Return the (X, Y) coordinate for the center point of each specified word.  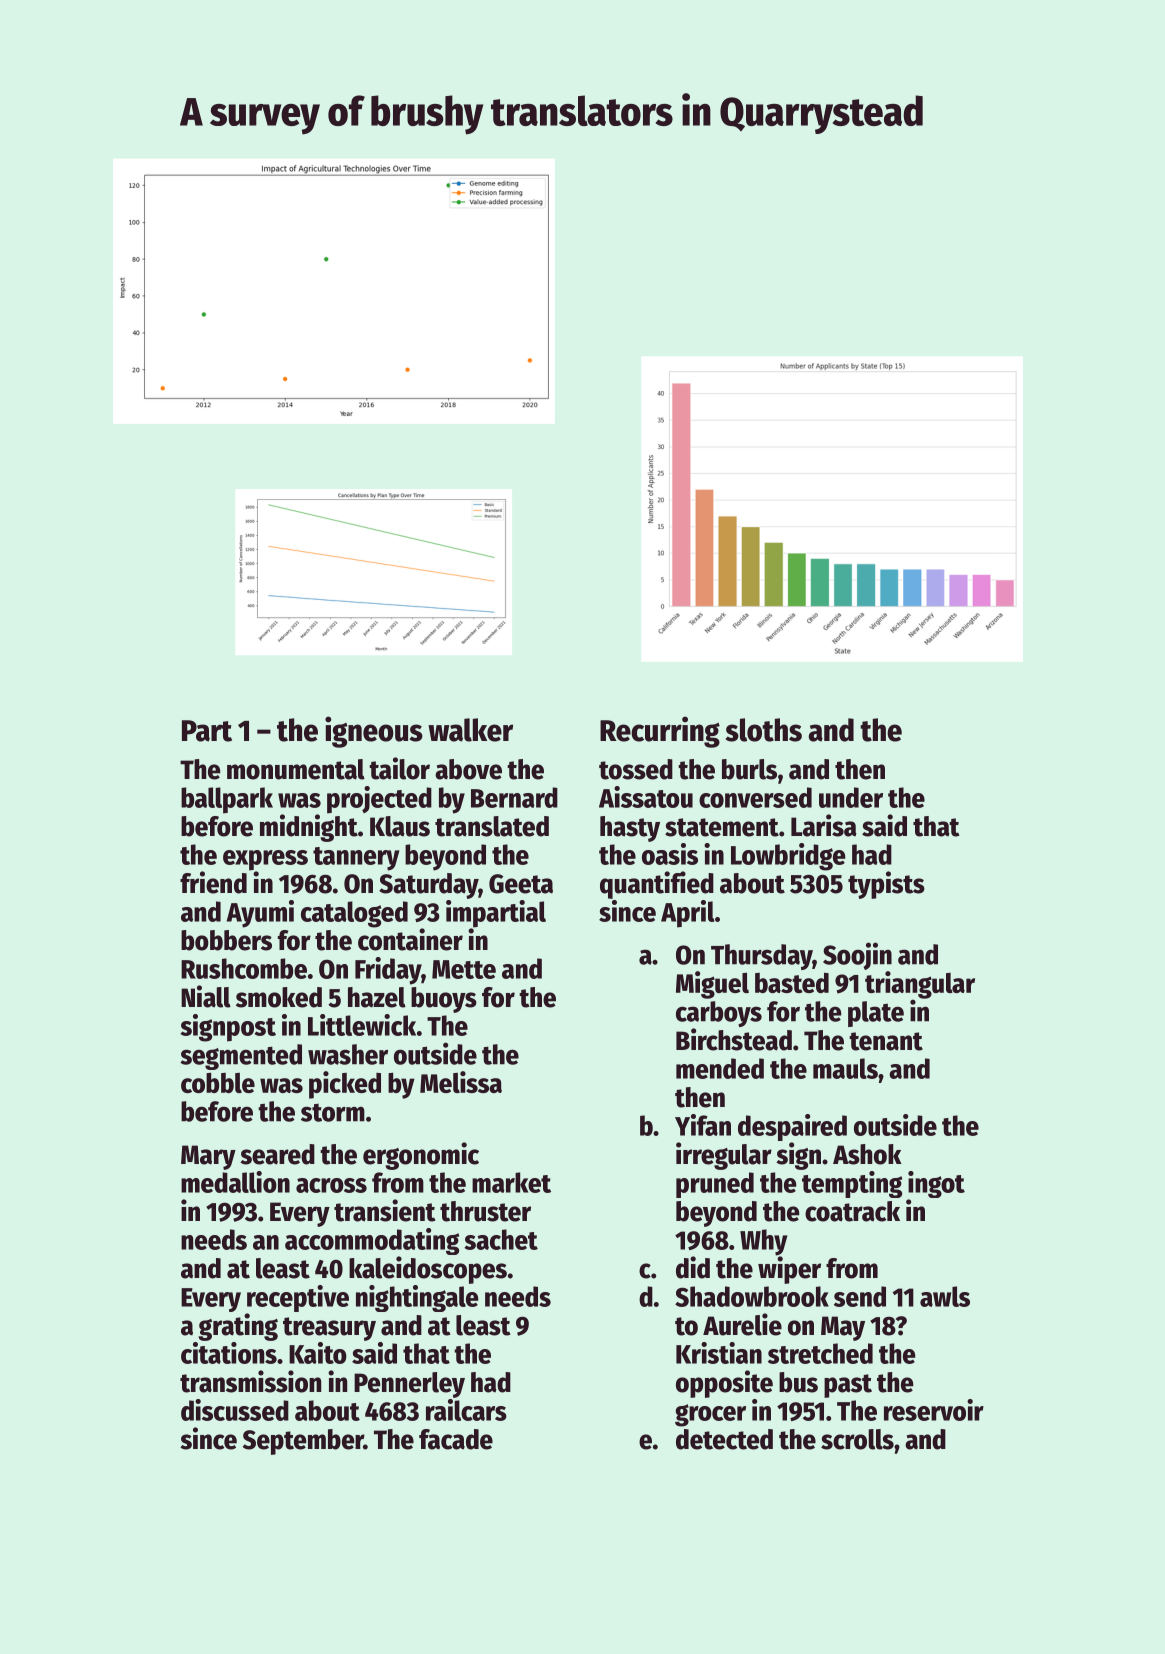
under (851, 797)
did (693, 1267)
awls (945, 1296)
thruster (485, 1211)
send (860, 1296)
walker (470, 730)
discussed (235, 1410)
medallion (235, 1182)
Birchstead (734, 1039)
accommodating (372, 1241)
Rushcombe (244, 968)
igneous (374, 732)
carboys (719, 1014)
